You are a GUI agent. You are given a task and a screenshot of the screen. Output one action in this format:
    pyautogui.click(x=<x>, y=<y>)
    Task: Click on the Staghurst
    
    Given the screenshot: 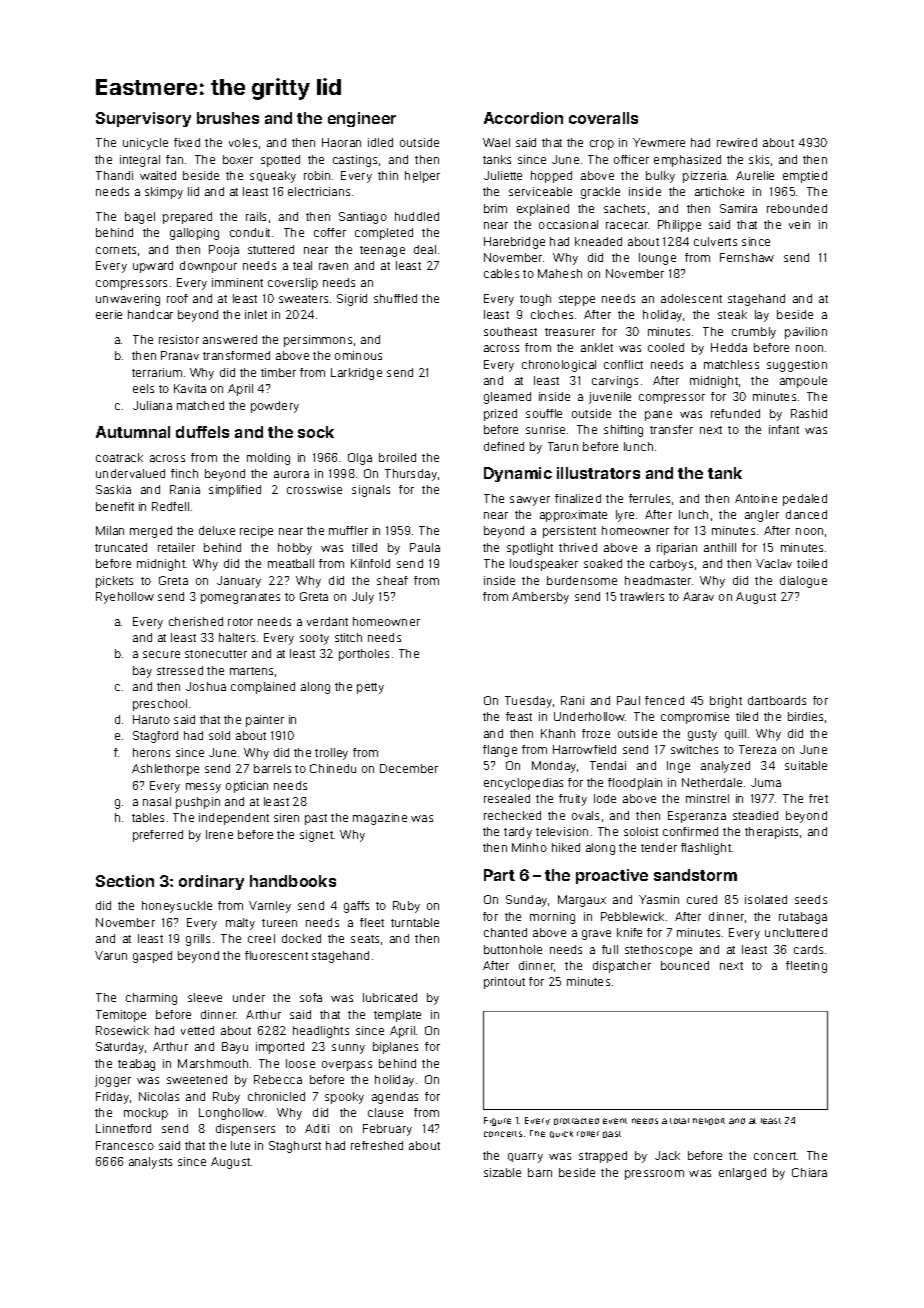 What is the action you would take?
    pyautogui.click(x=295, y=1147)
